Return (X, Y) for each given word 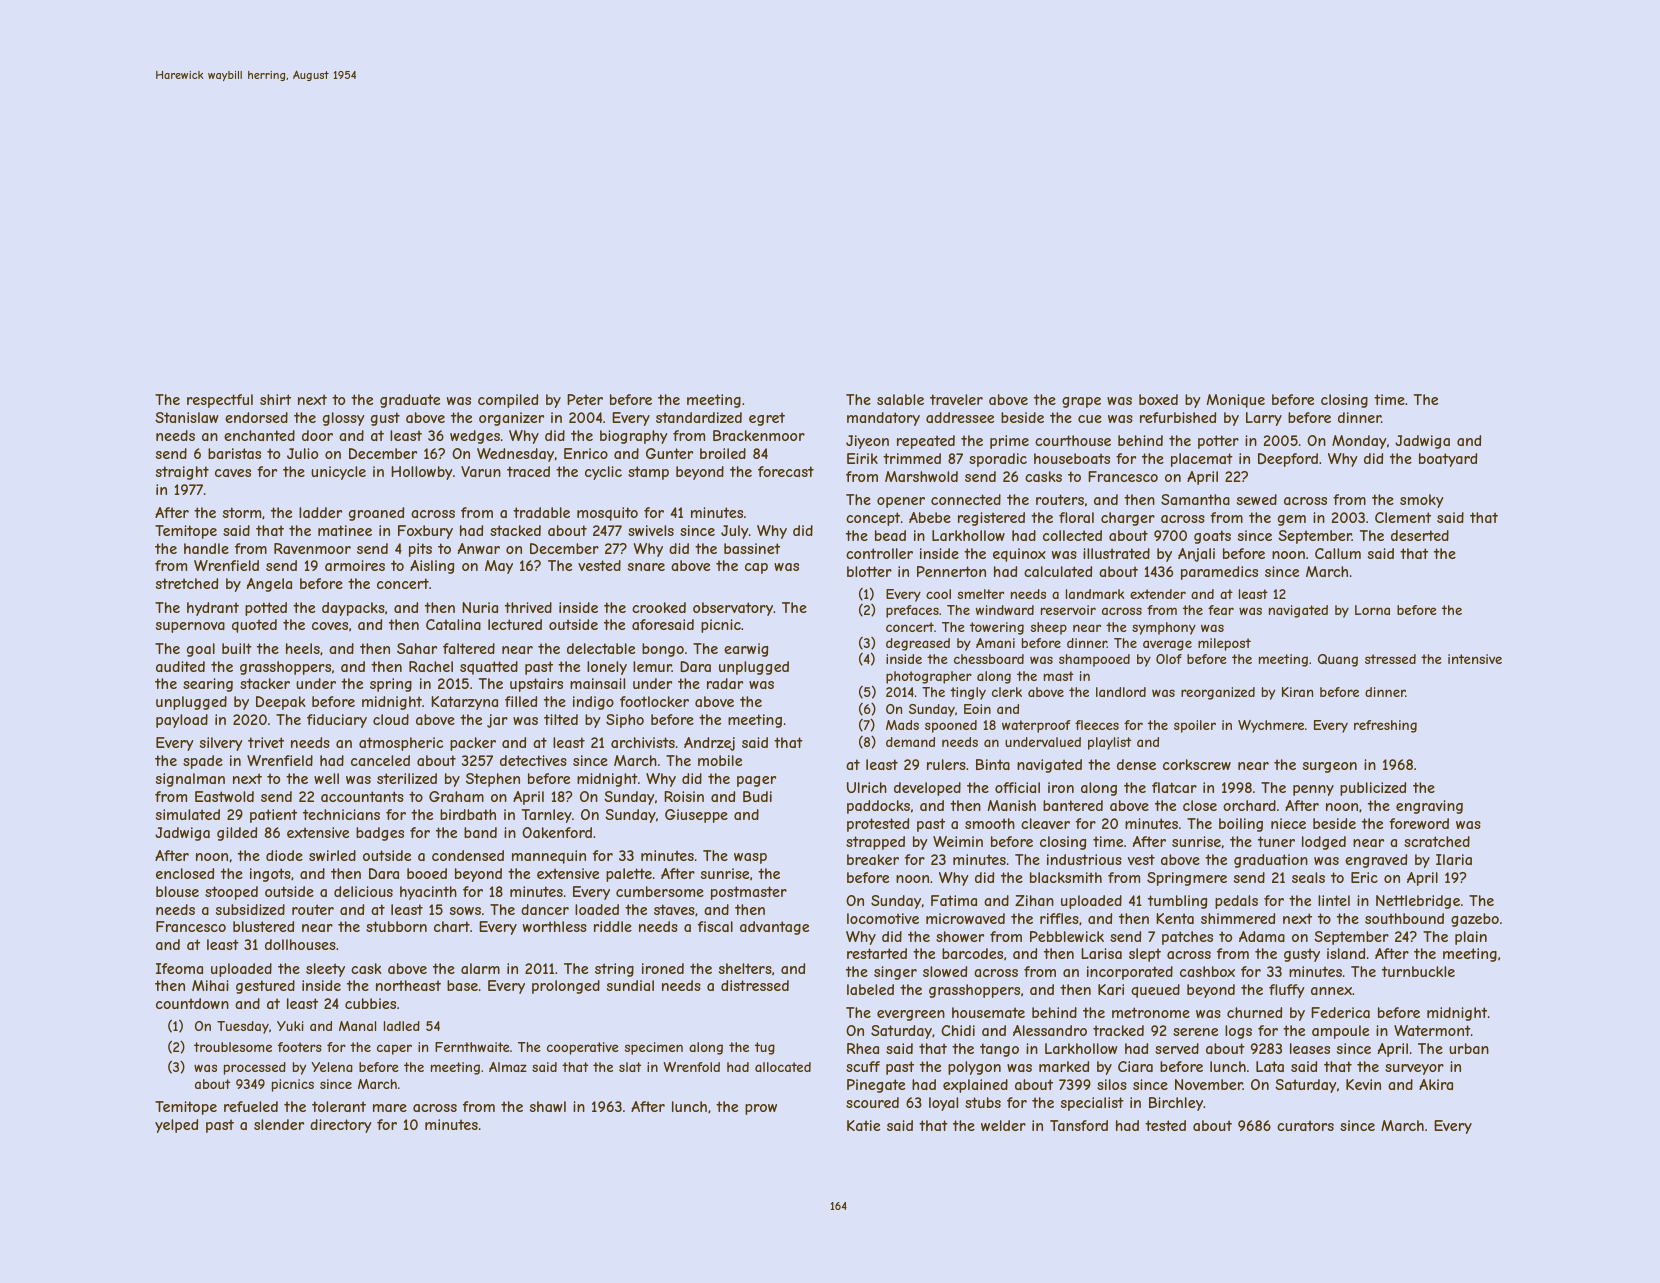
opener (901, 502)
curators (1305, 1125)
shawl (548, 1106)
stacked (515, 530)
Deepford (1288, 460)
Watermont (1432, 1030)
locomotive (883, 918)
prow (761, 1109)
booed (427, 873)
